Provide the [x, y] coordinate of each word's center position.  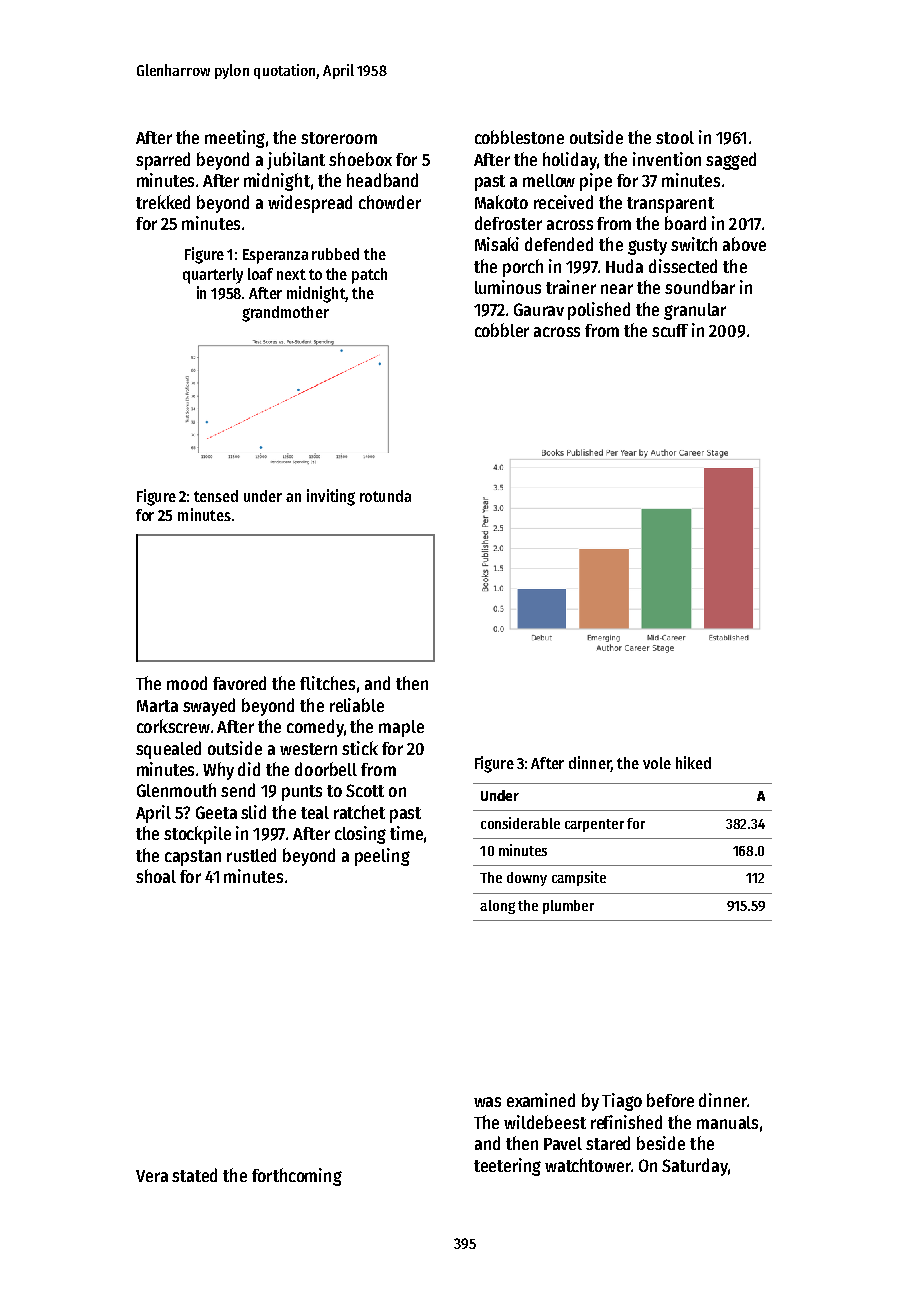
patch [369, 276]
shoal [156, 876]
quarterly [213, 276]
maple [401, 728]
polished [599, 311]
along [497, 907]
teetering [507, 1167]
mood [187, 683]
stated [194, 1175]
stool [675, 137]
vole [657, 763]
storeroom [339, 138]
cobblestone [519, 137]
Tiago [622, 1102]
